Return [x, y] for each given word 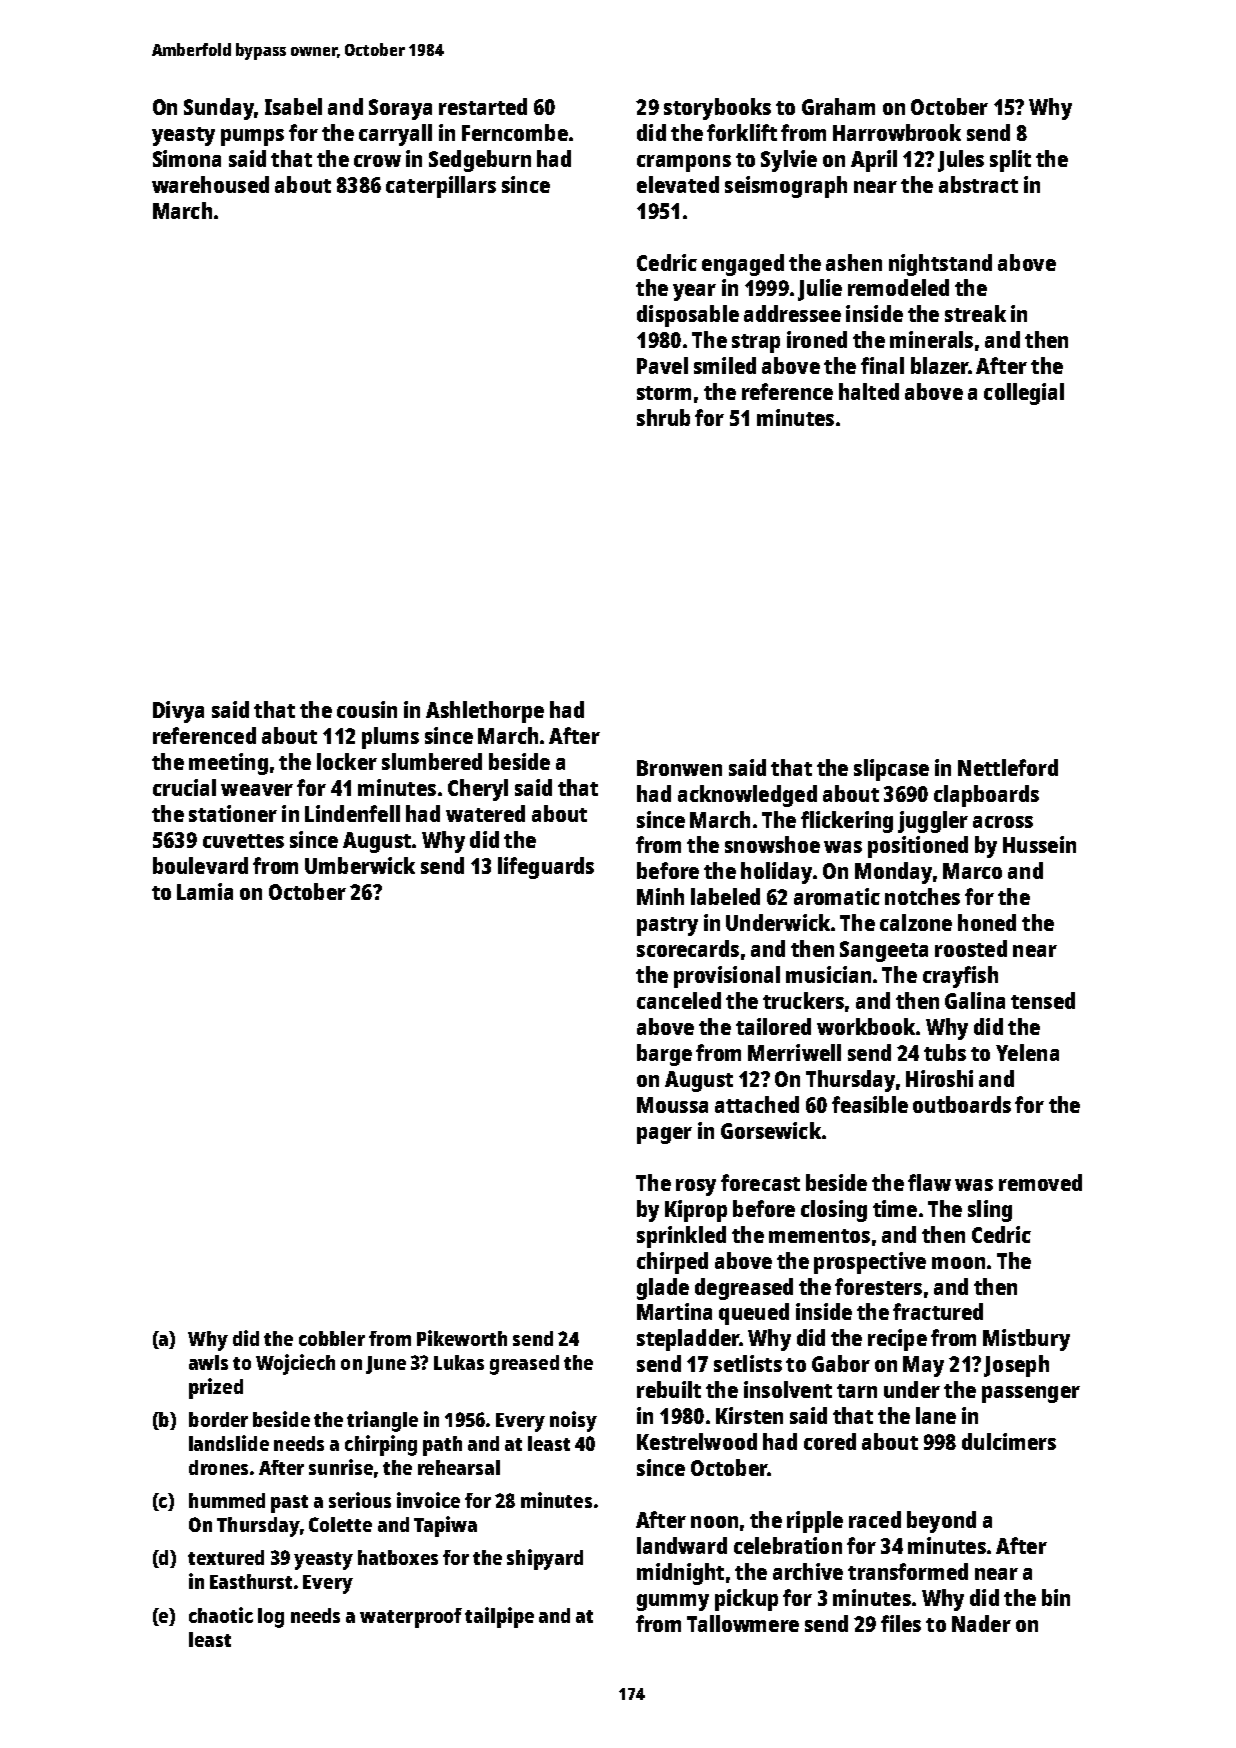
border [218, 1419]
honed [987, 922]
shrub [663, 417]
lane [936, 1415]
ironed [817, 339]
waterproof [411, 1618]
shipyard [545, 1559]
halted [869, 391]
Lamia [205, 891]
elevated [678, 184]
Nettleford [1008, 767]
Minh [660, 896]
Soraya [400, 109]
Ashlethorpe [485, 712]
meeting [228, 764]
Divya [178, 712]
